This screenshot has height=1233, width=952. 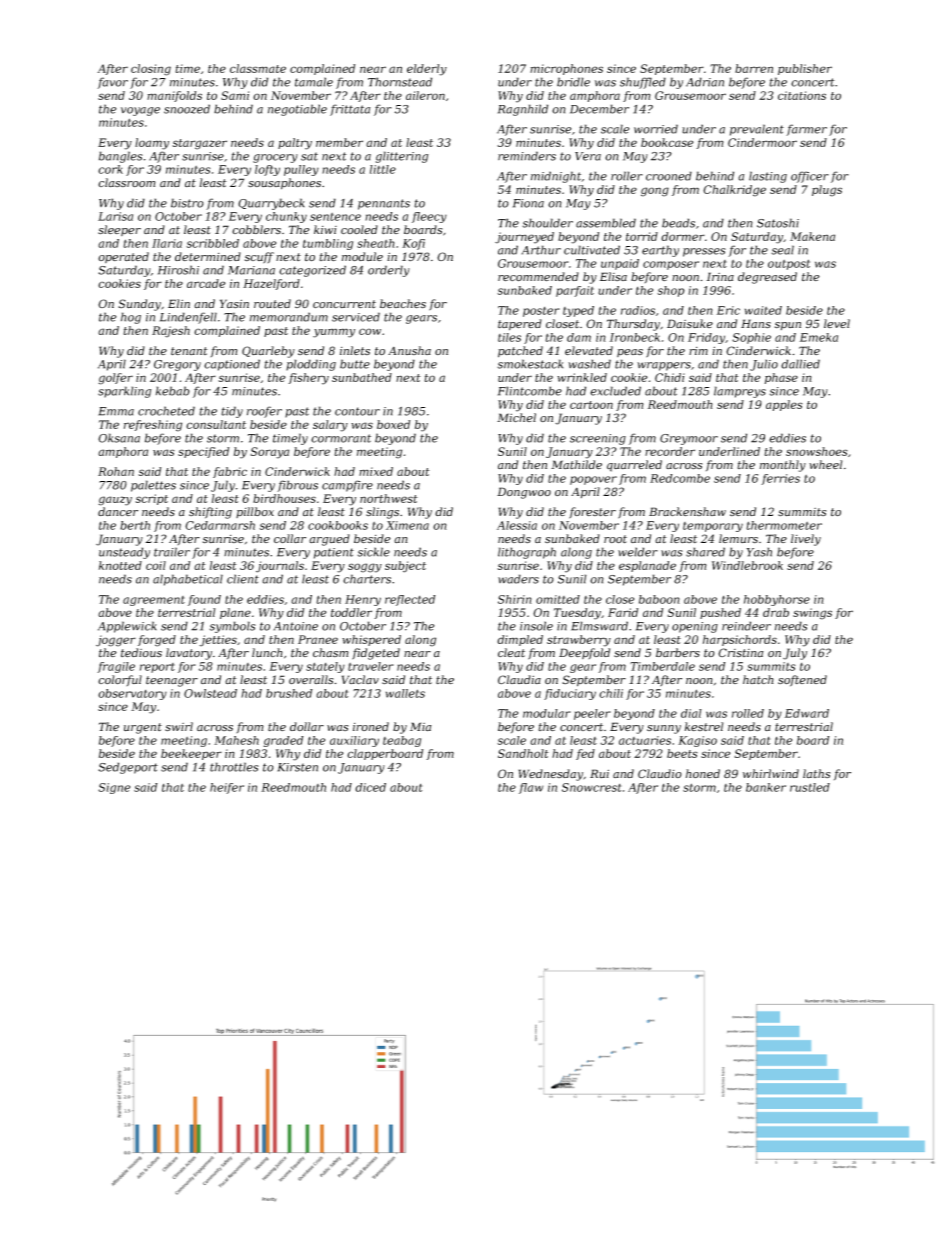 I want to click on tiles, so click(x=509, y=337).
